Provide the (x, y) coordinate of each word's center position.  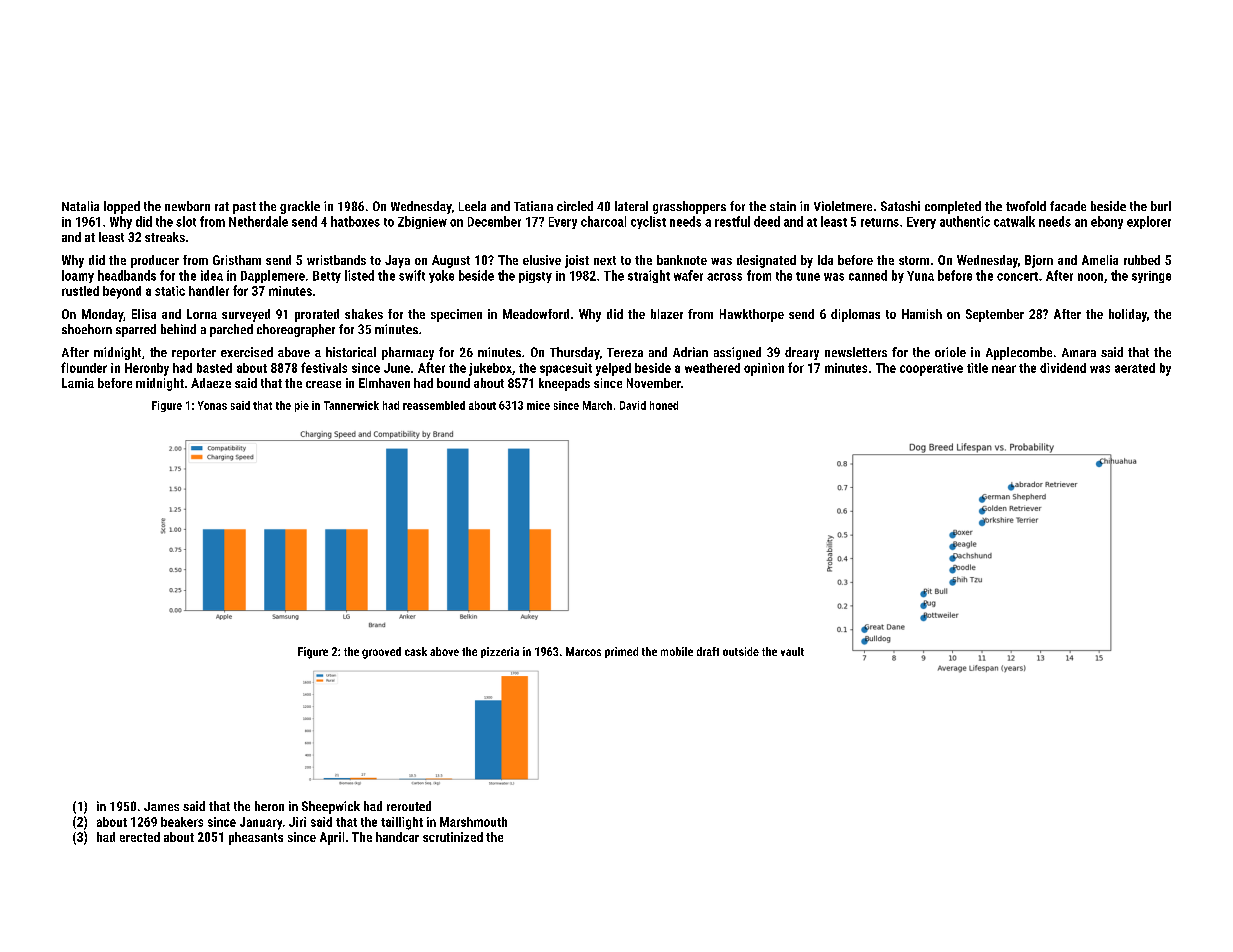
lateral (631, 206)
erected (140, 837)
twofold (1026, 206)
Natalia (80, 206)
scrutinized (453, 837)
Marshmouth (473, 822)
